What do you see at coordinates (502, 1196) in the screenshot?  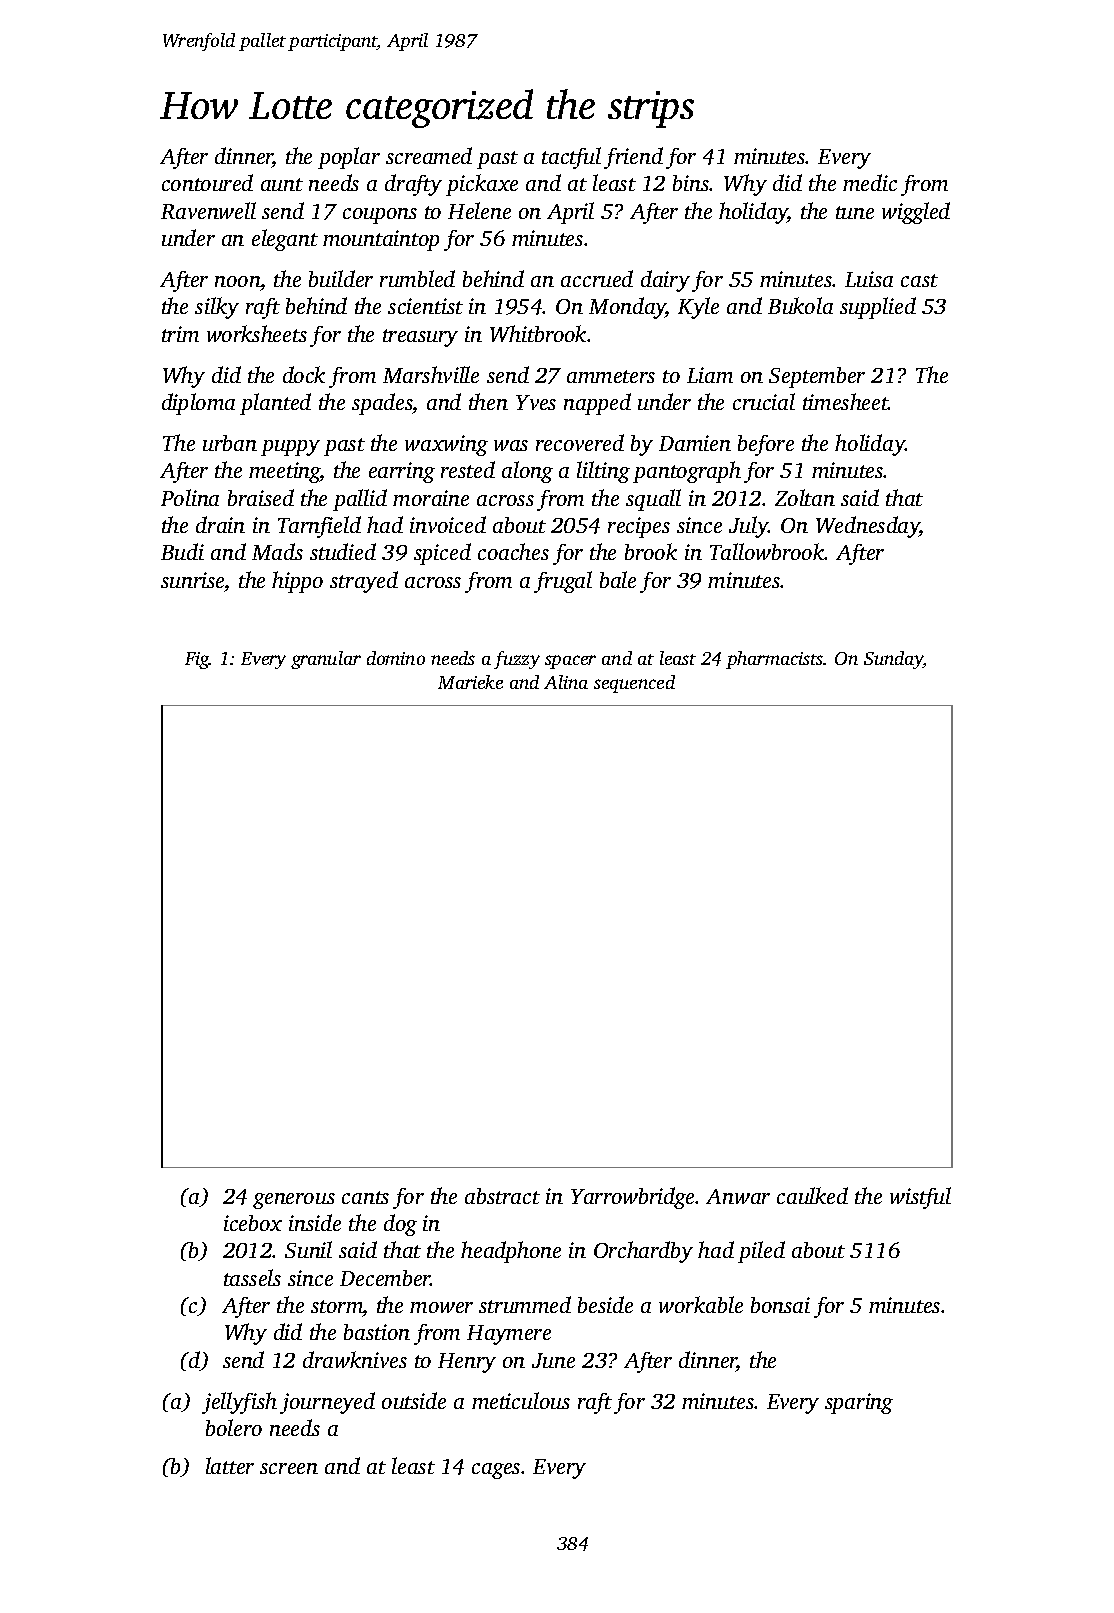 I see `abstract` at bounding box center [502, 1196].
